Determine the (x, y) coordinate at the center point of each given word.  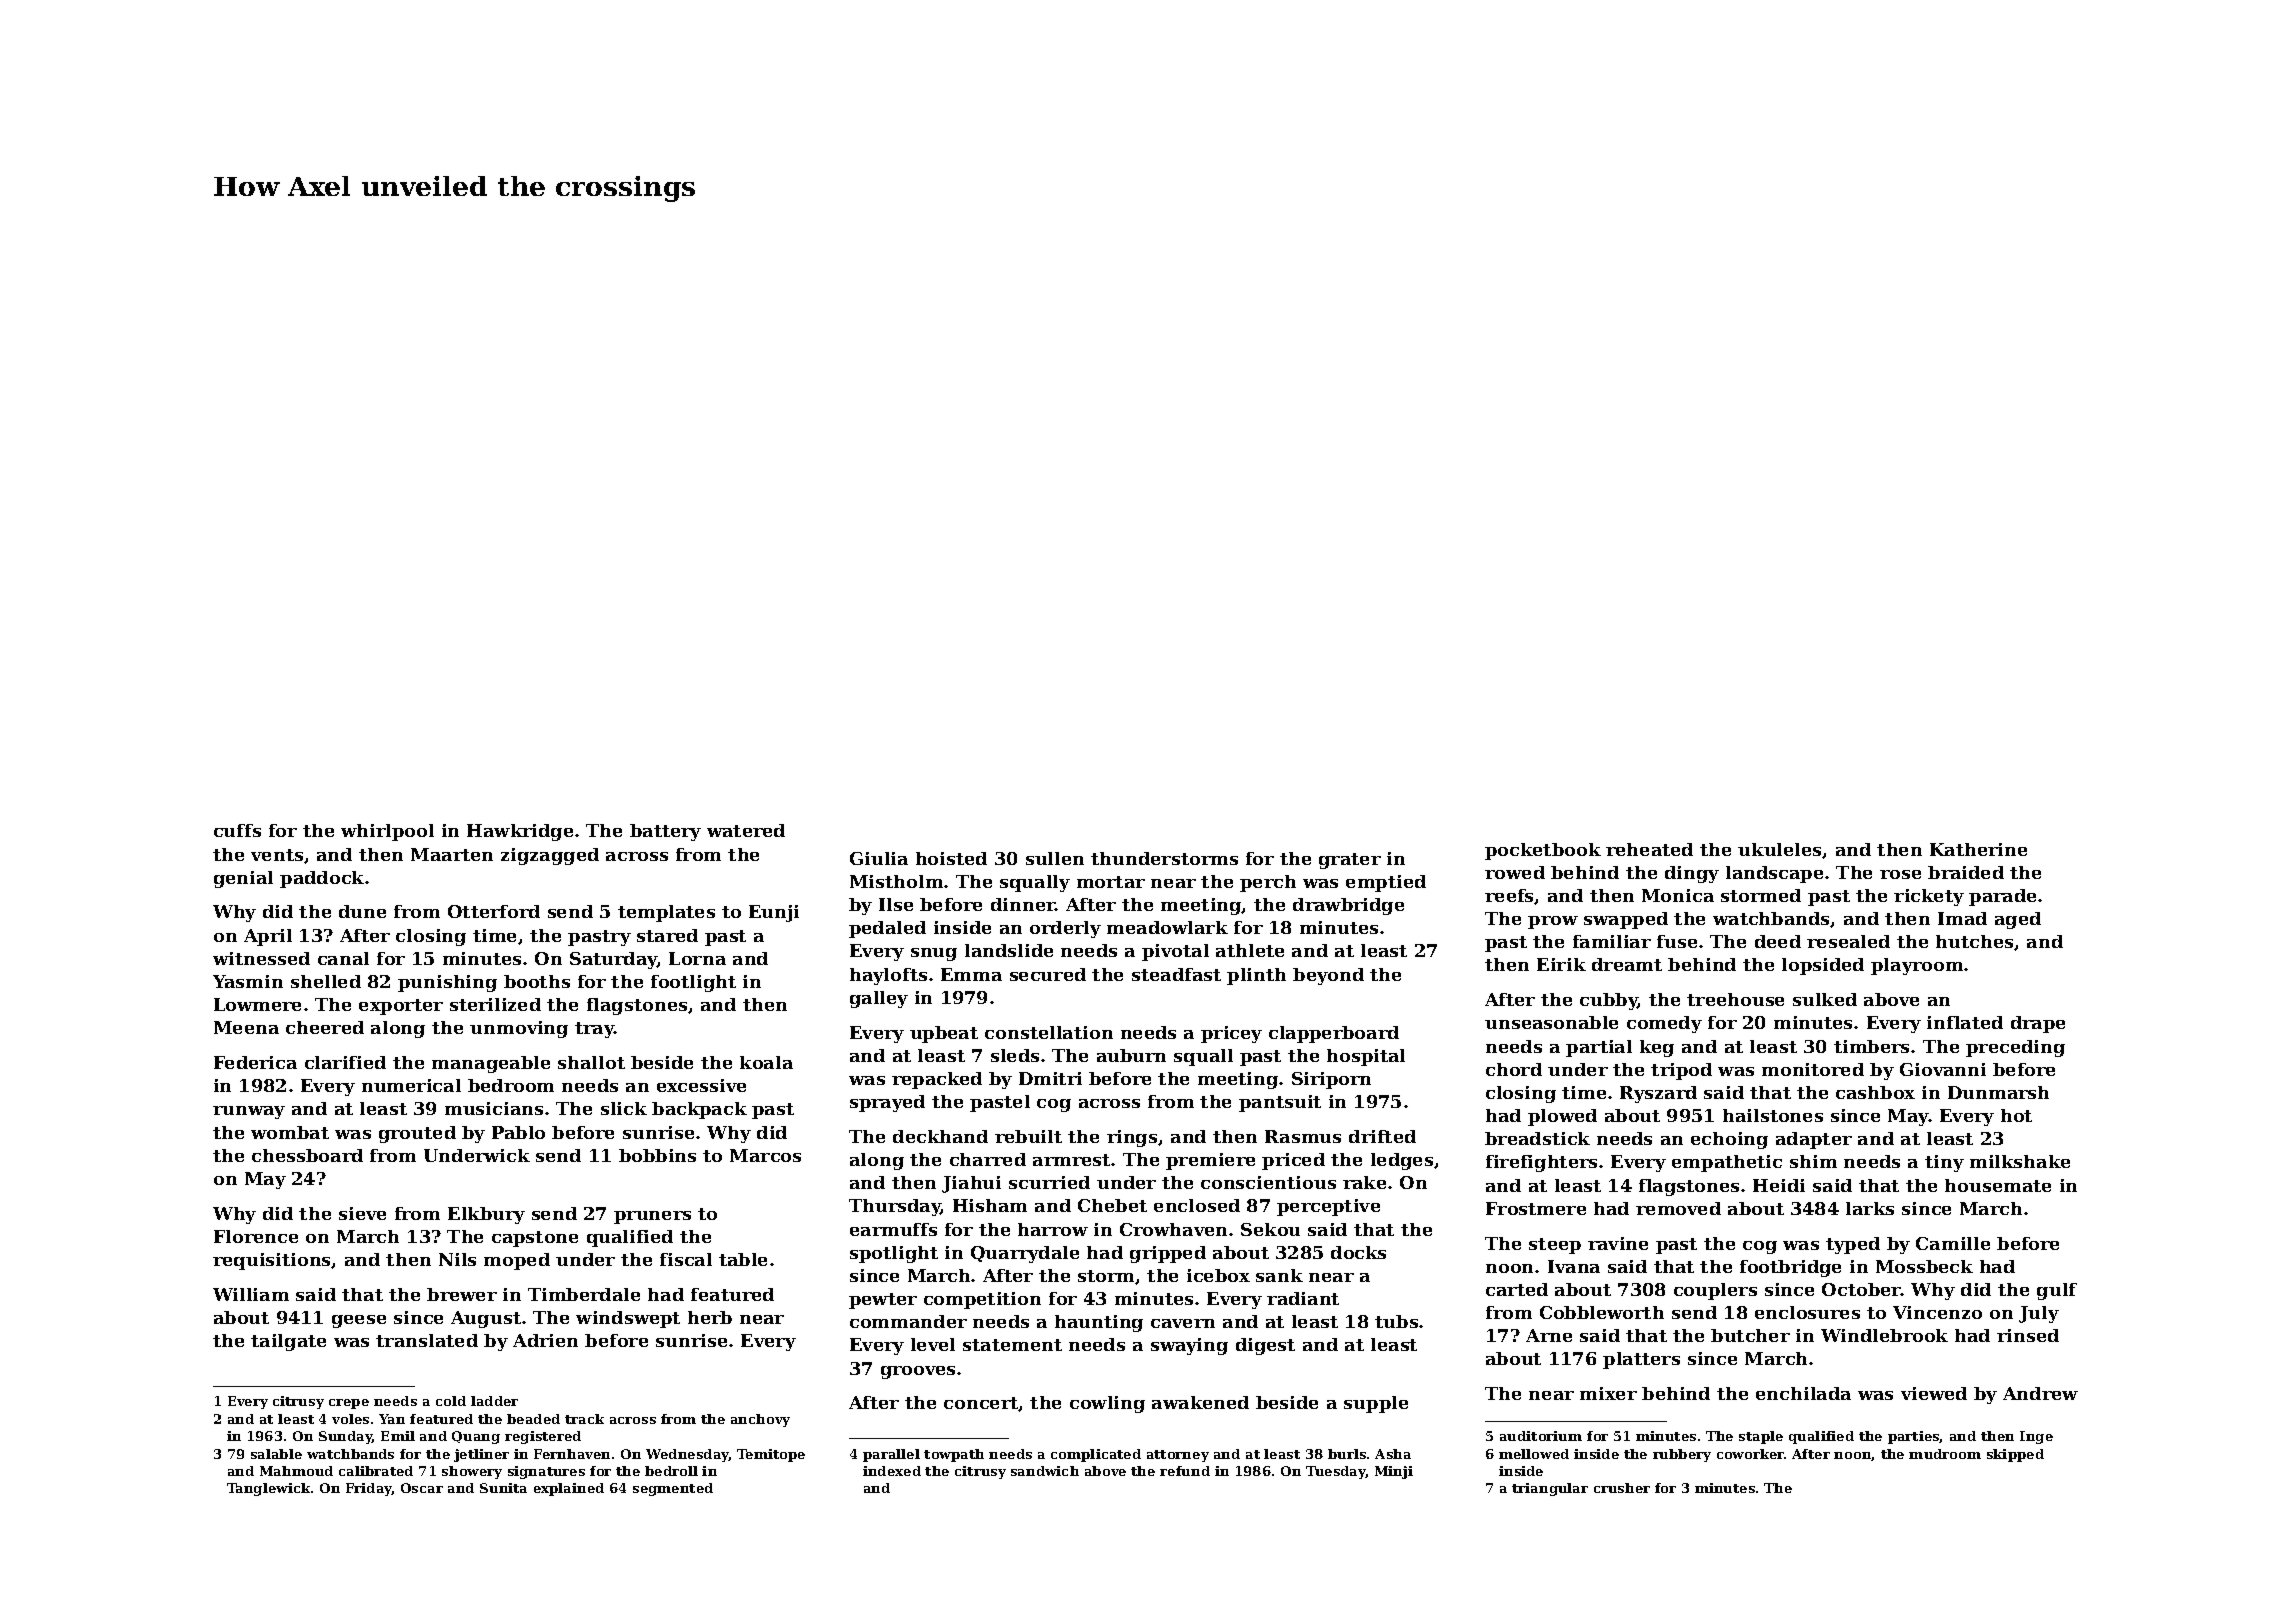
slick (624, 1108)
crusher (1622, 1488)
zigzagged (550, 856)
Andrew (2040, 1393)
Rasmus (1303, 1136)
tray (594, 1030)
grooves (918, 1372)
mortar (1111, 882)
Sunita (503, 1488)
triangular (1550, 1489)
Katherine (1978, 849)
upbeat (944, 1034)
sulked (1825, 999)
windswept (628, 1319)
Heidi (1779, 1185)
